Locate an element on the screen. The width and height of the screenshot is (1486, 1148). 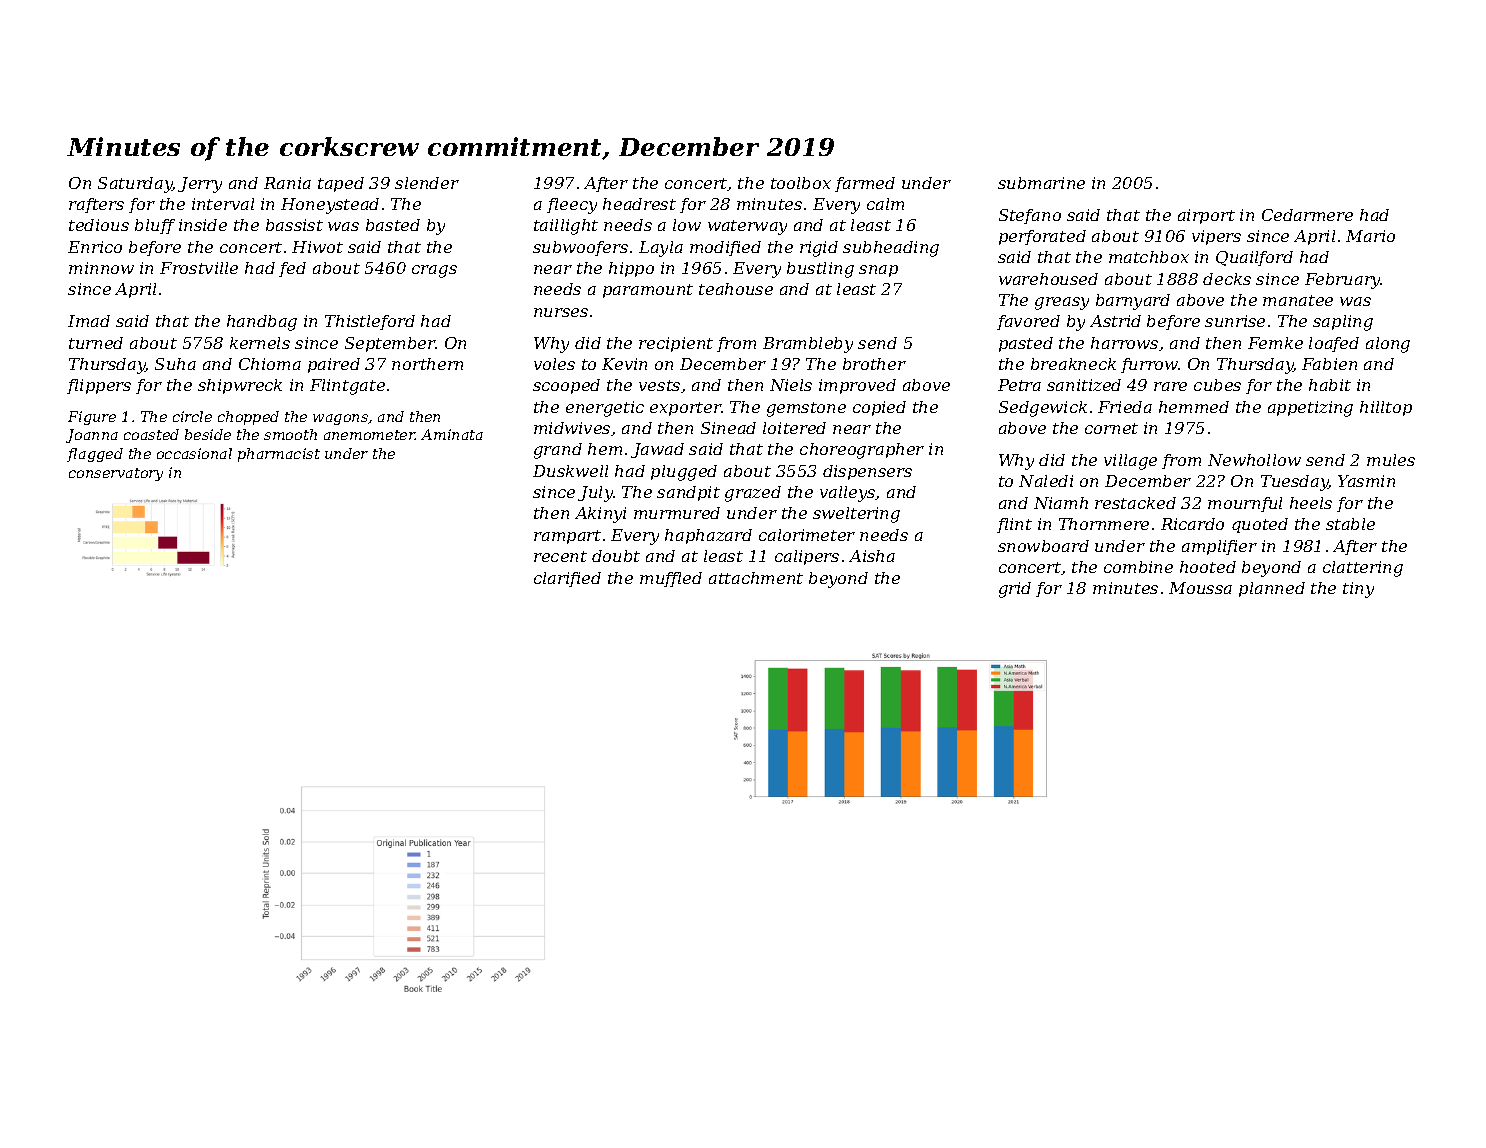
conservatory is located at coordinates (116, 474).
